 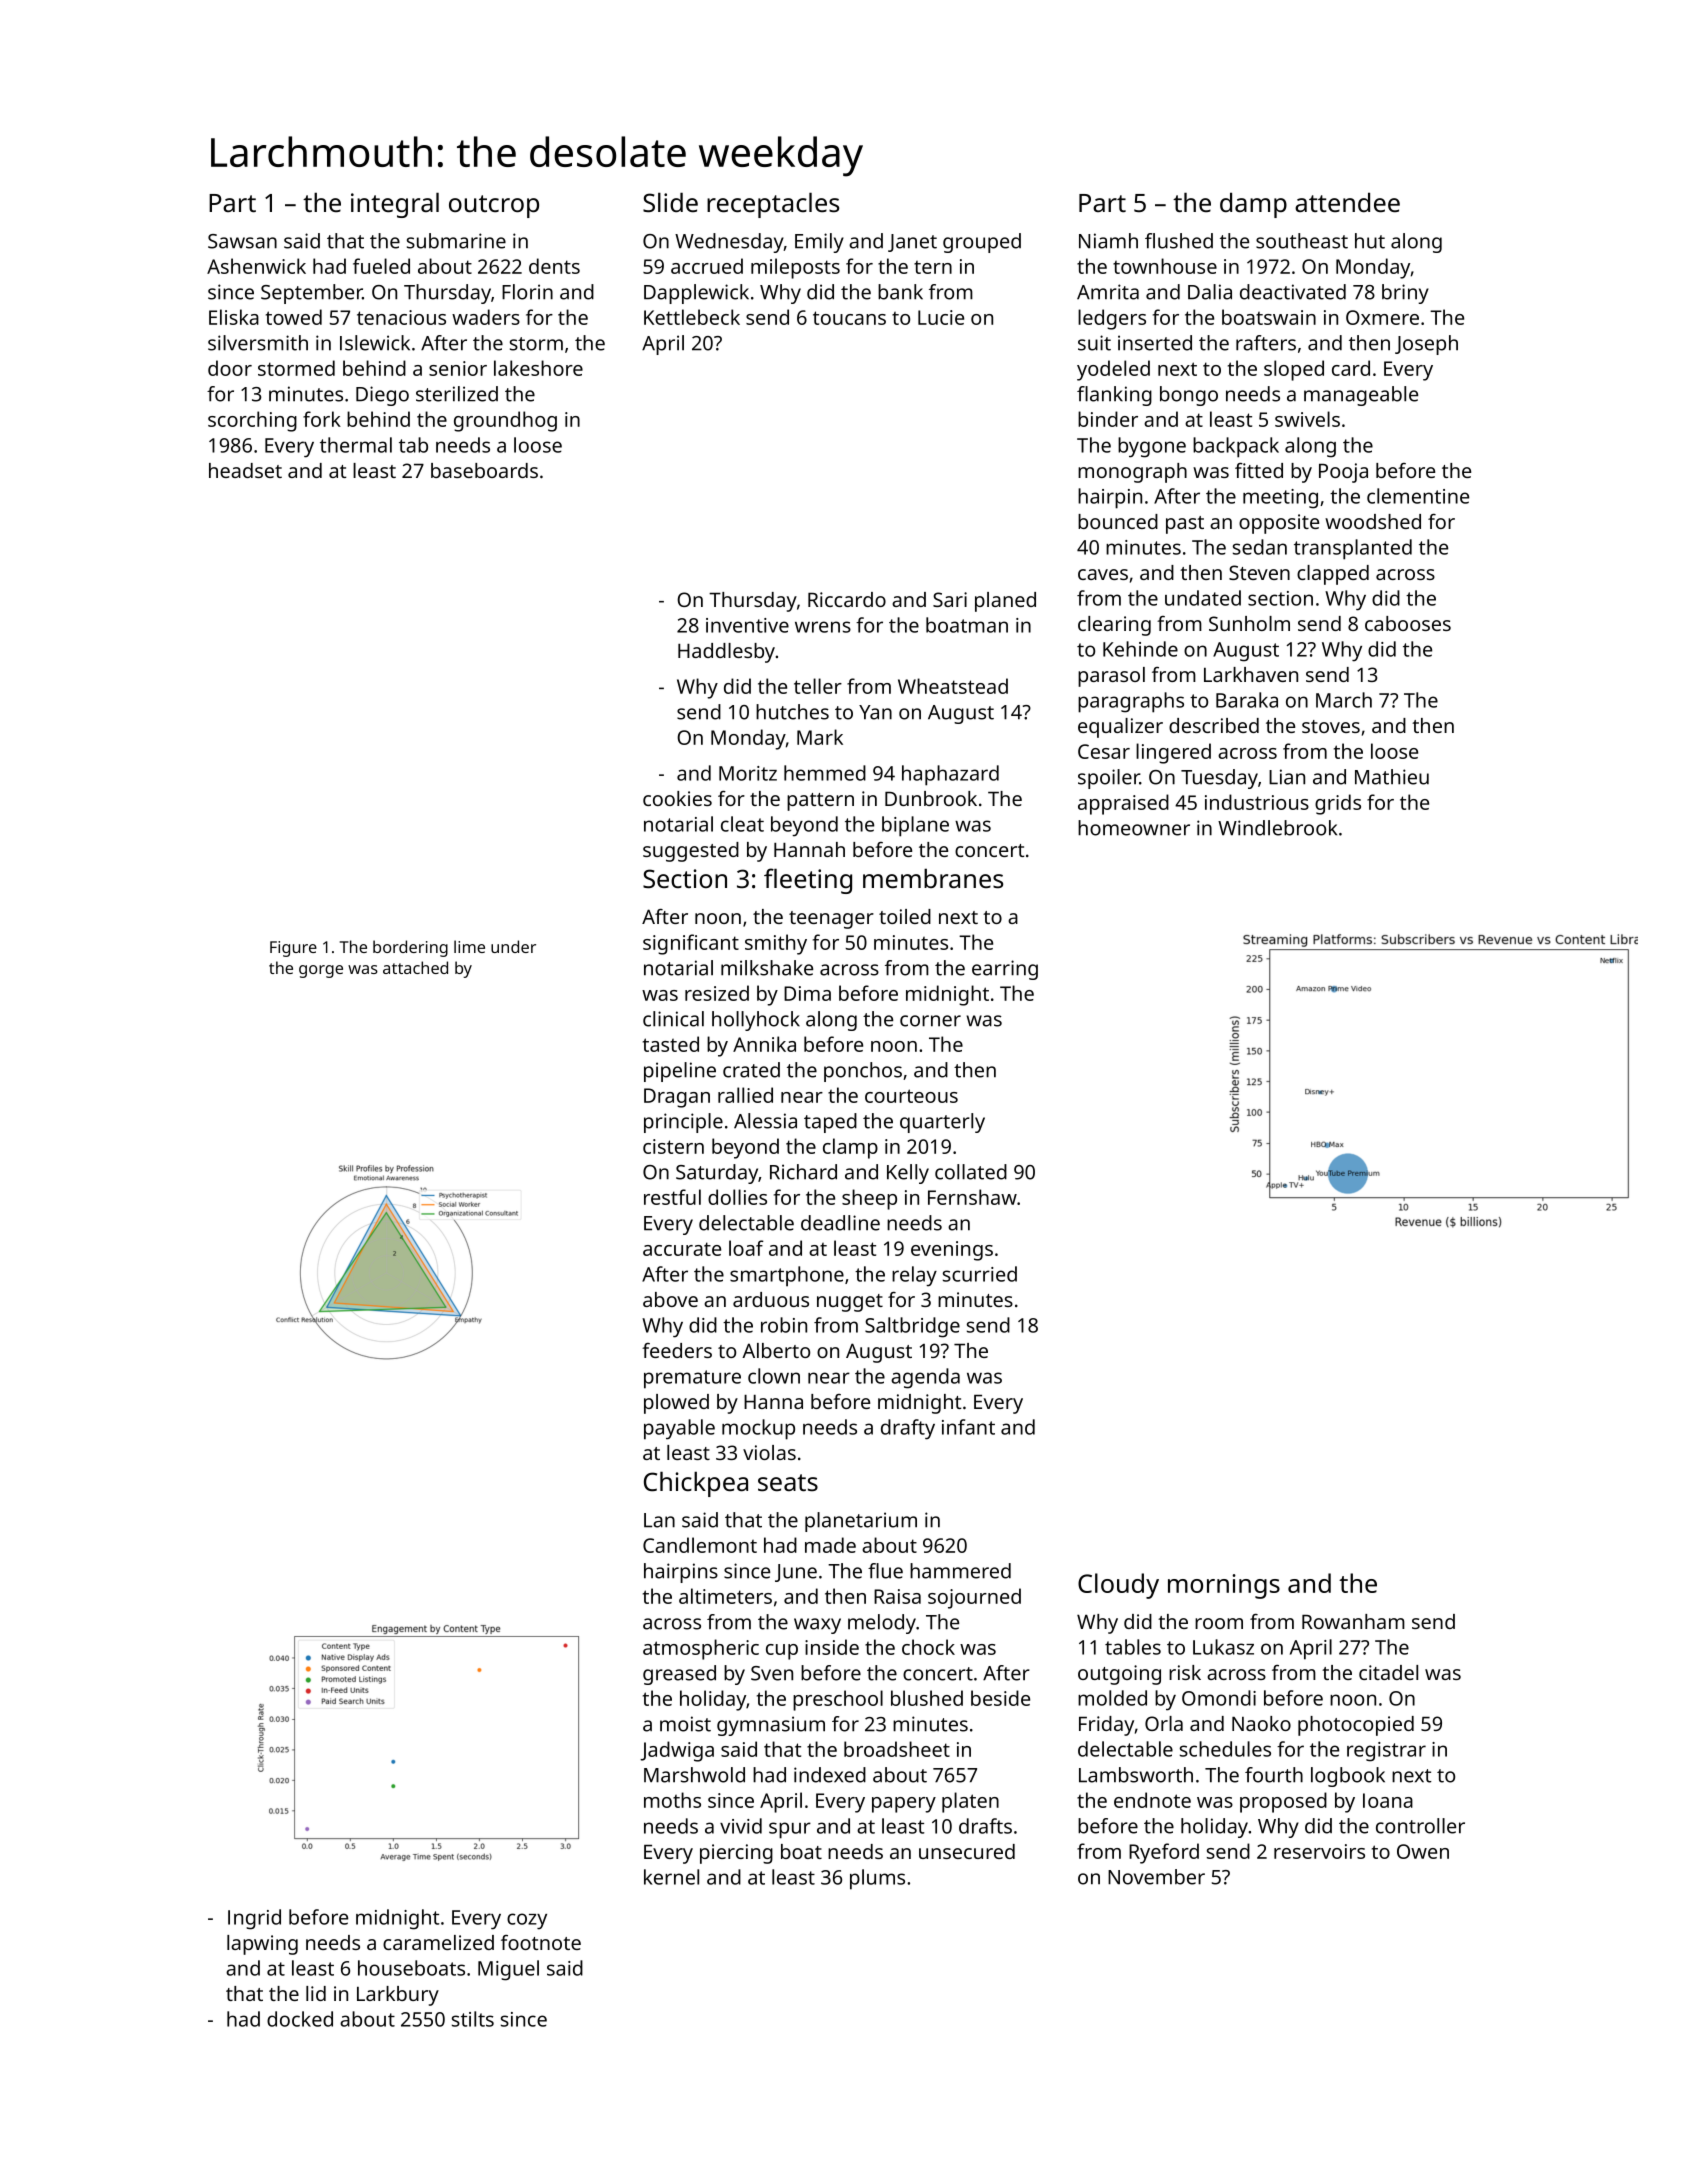 What do you see at coordinates (930, 1021) in the screenshot?
I see `corner` at bounding box center [930, 1021].
